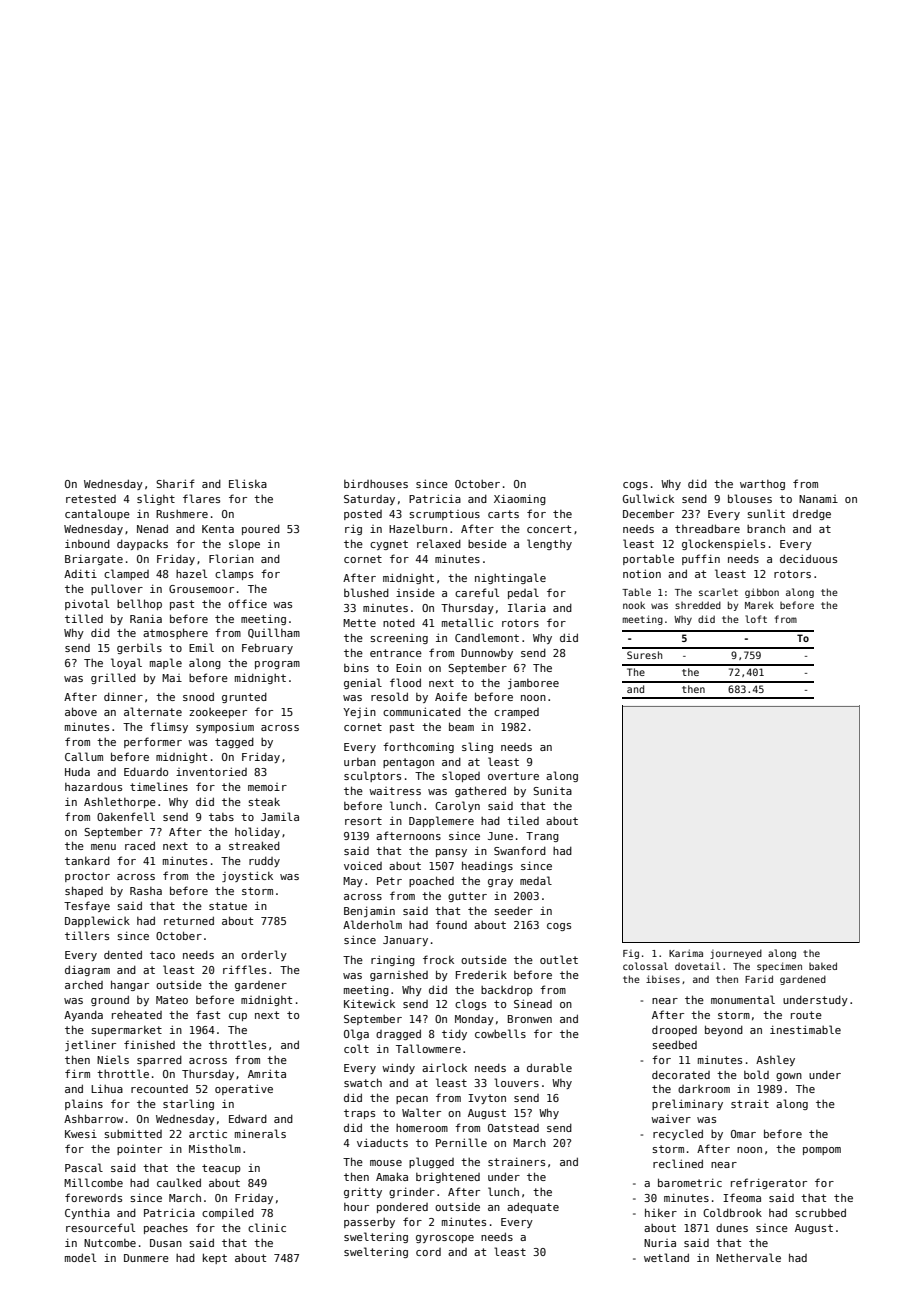 The width and height of the screenshot is (924, 1308). I want to click on performer, so click(153, 742).
